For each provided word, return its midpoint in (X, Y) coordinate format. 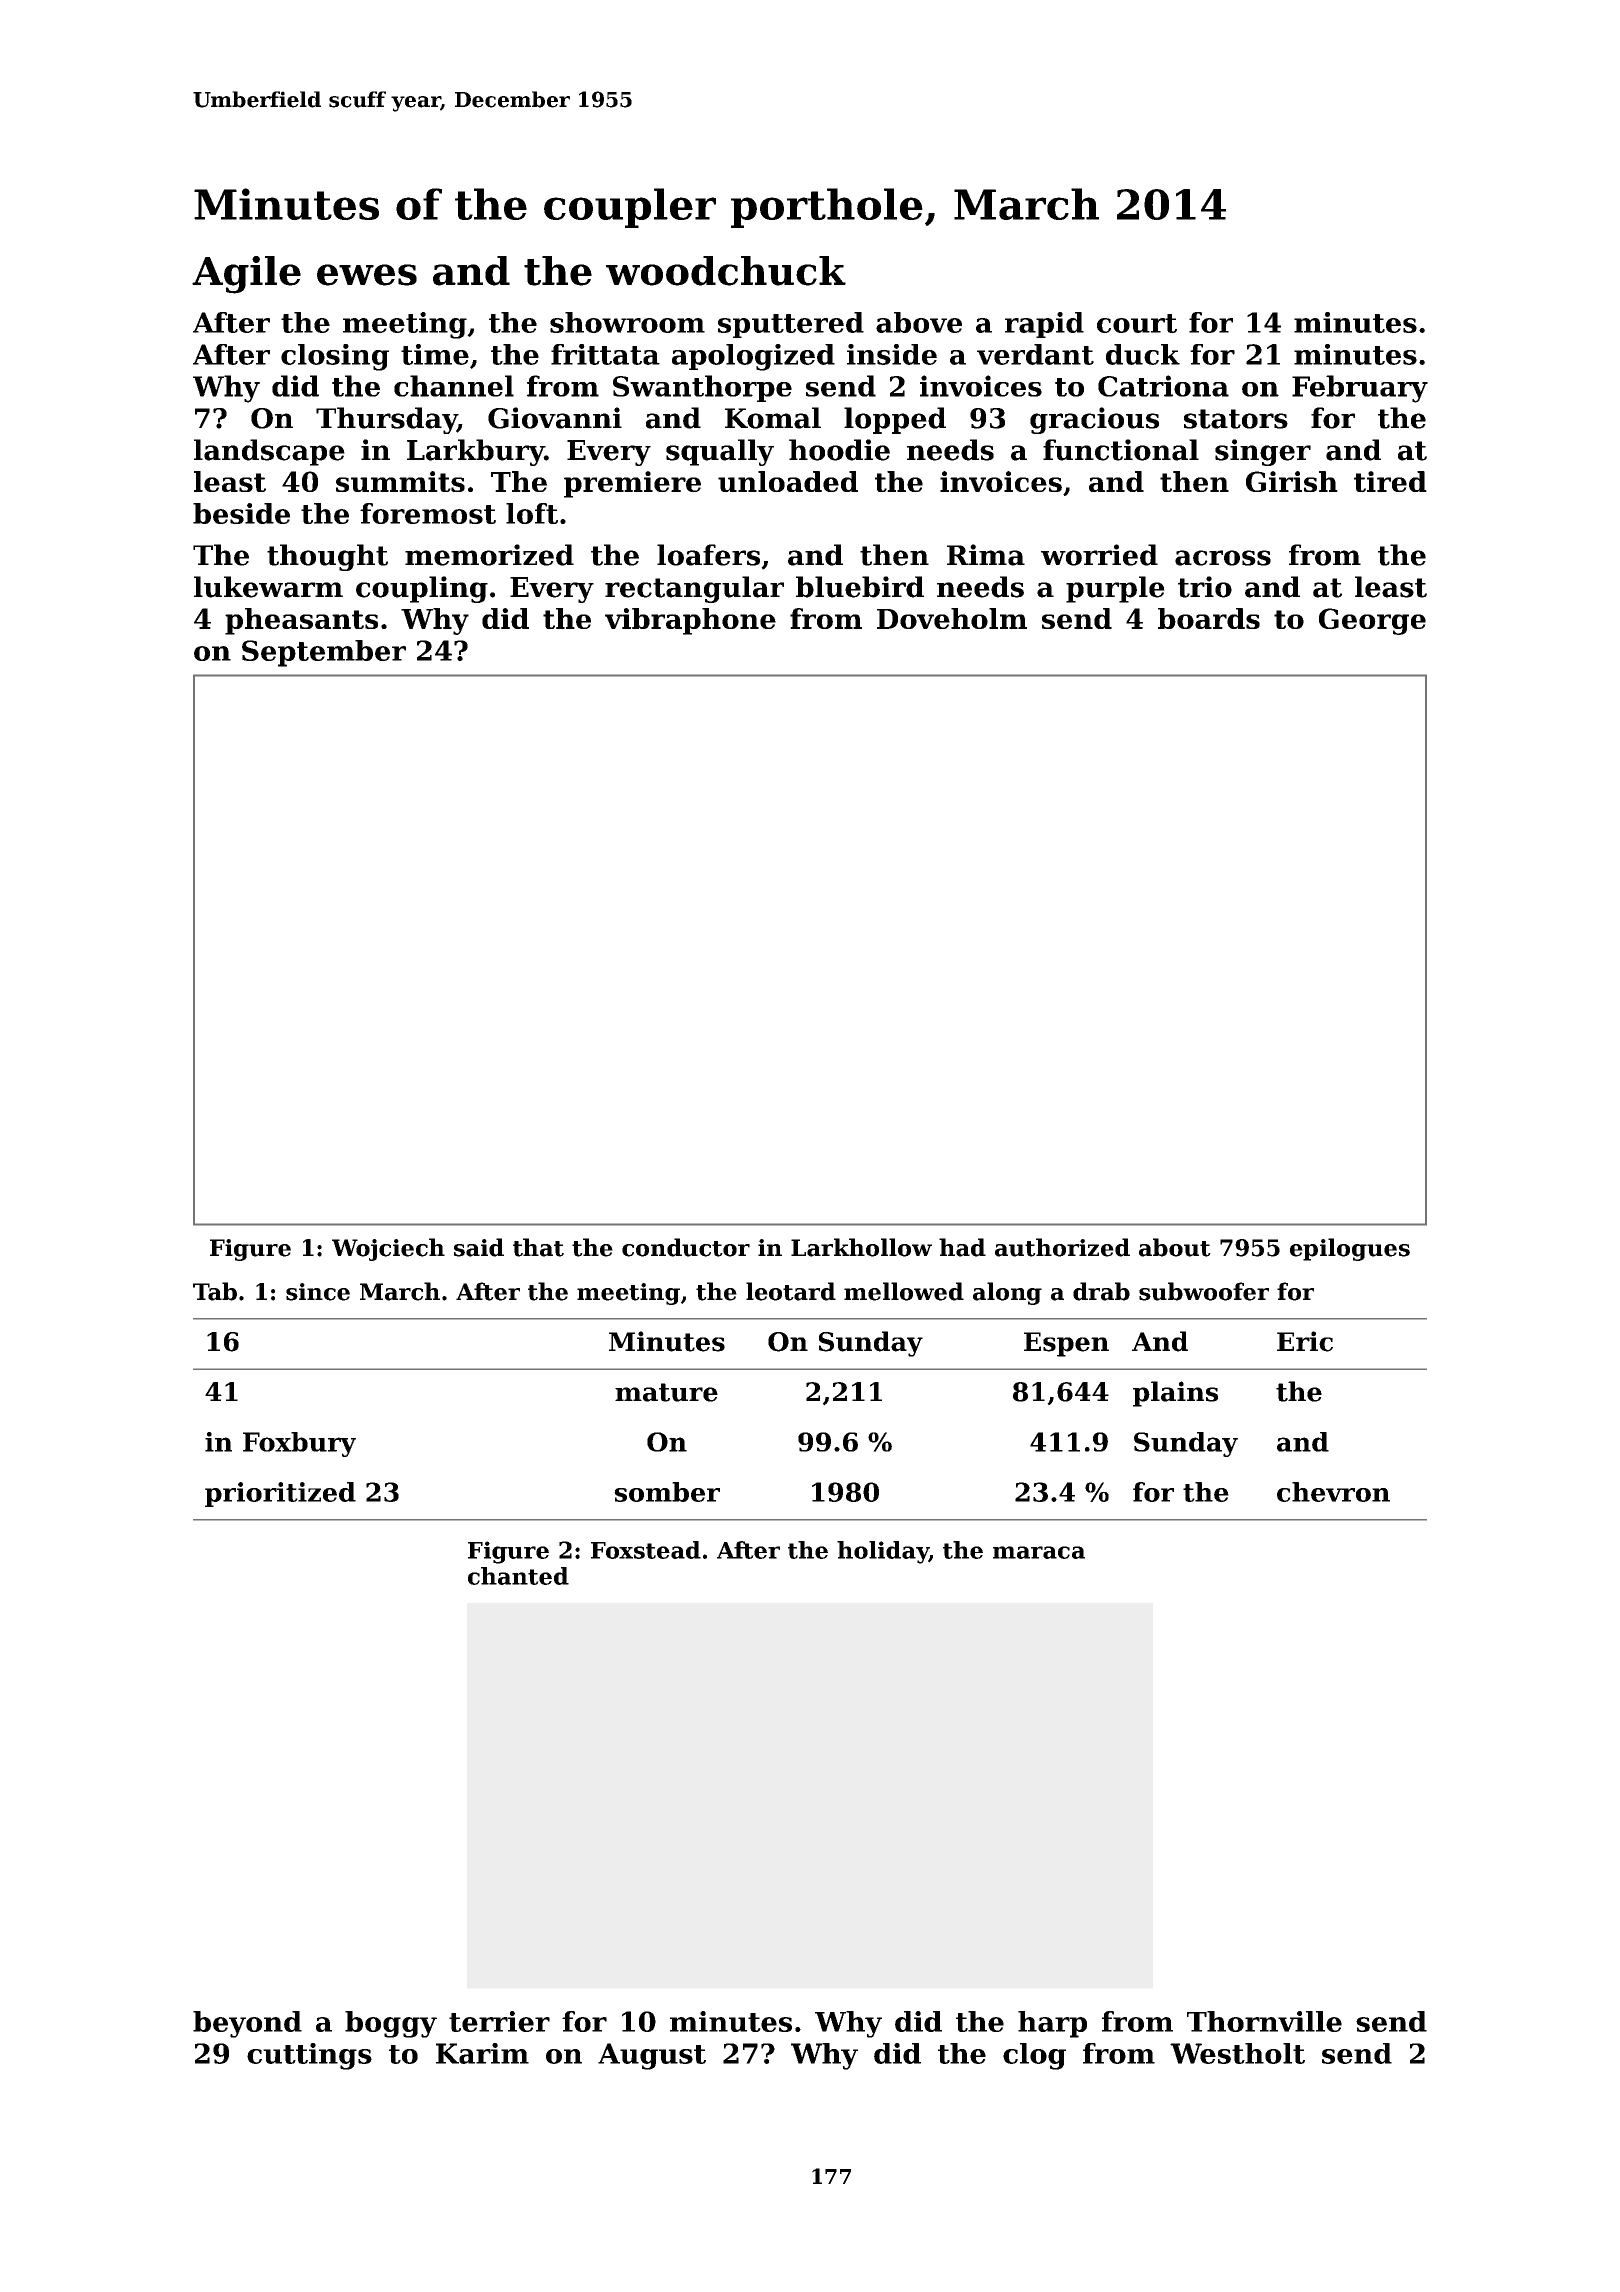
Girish (1292, 481)
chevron (1333, 1492)
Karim (482, 2053)
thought (327, 557)
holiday (883, 1552)
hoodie (839, 450)
